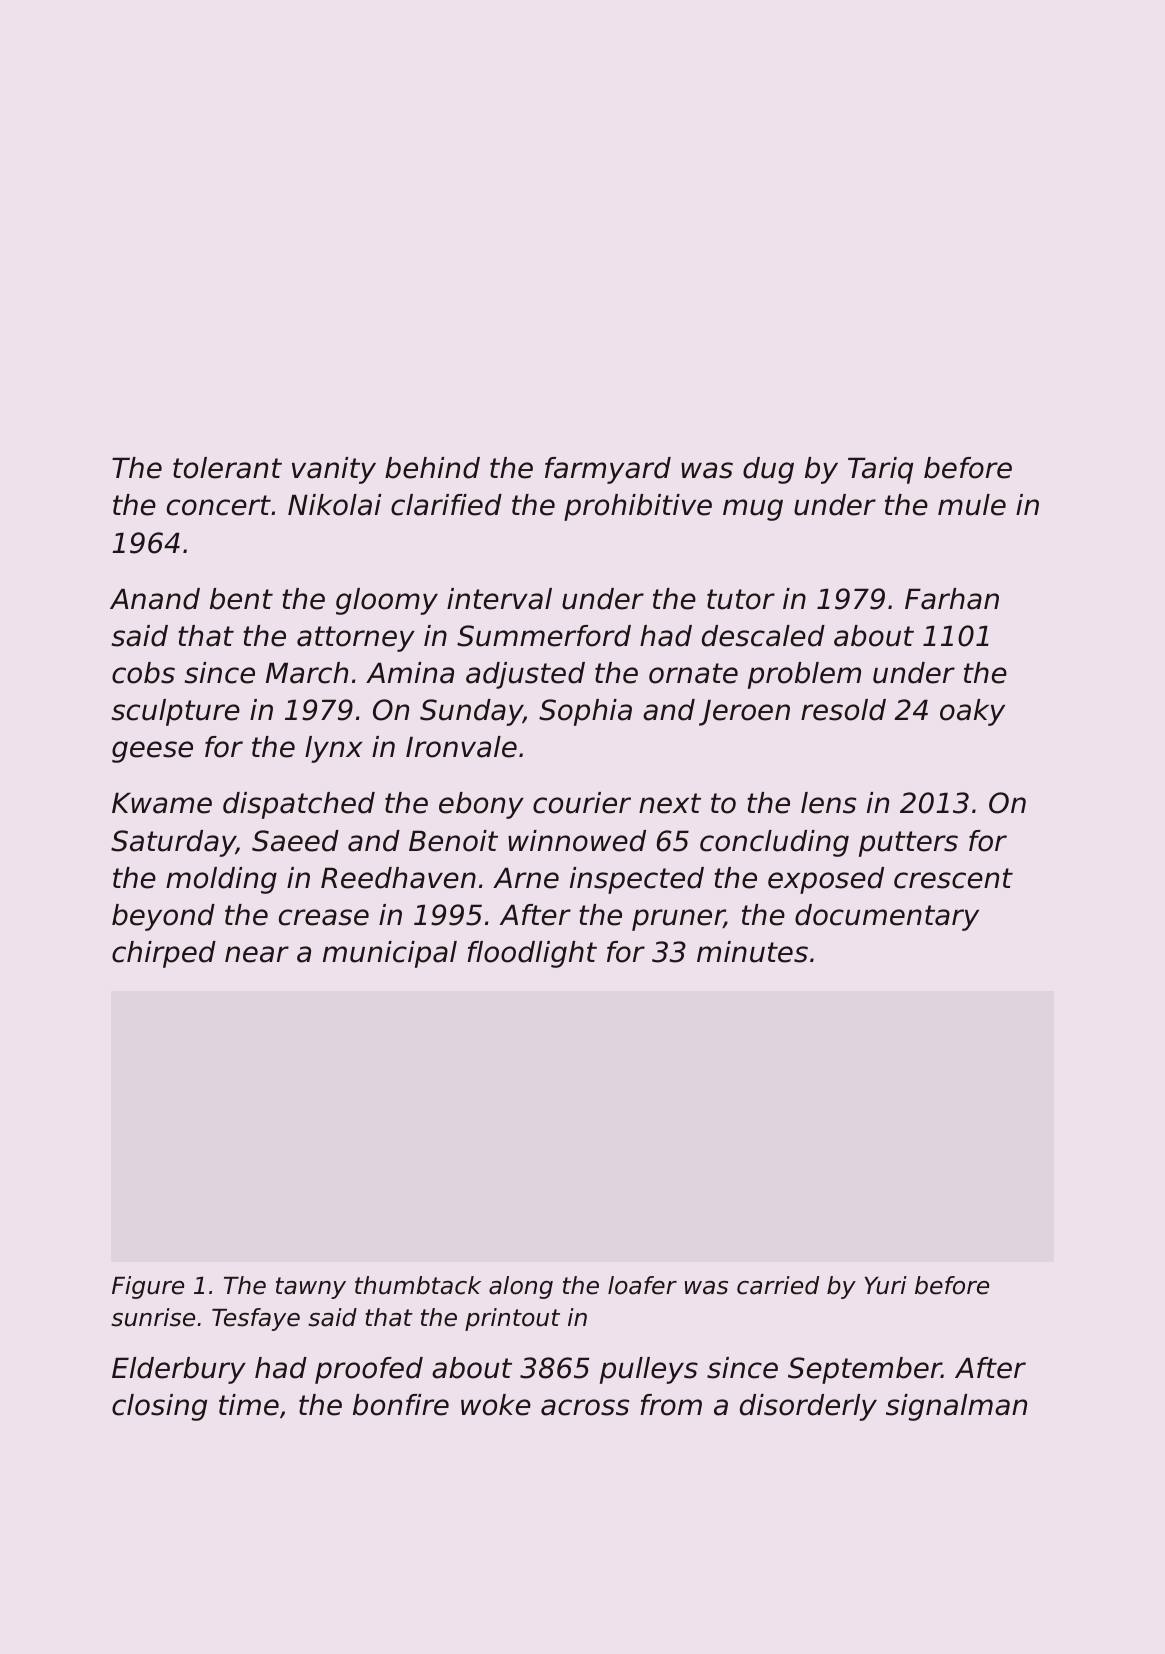 Image resolution: width=1165 pixels, height=1654 pixels. Describe the element at coordinates (671, 1405) in the document. I see `from` at that location.
